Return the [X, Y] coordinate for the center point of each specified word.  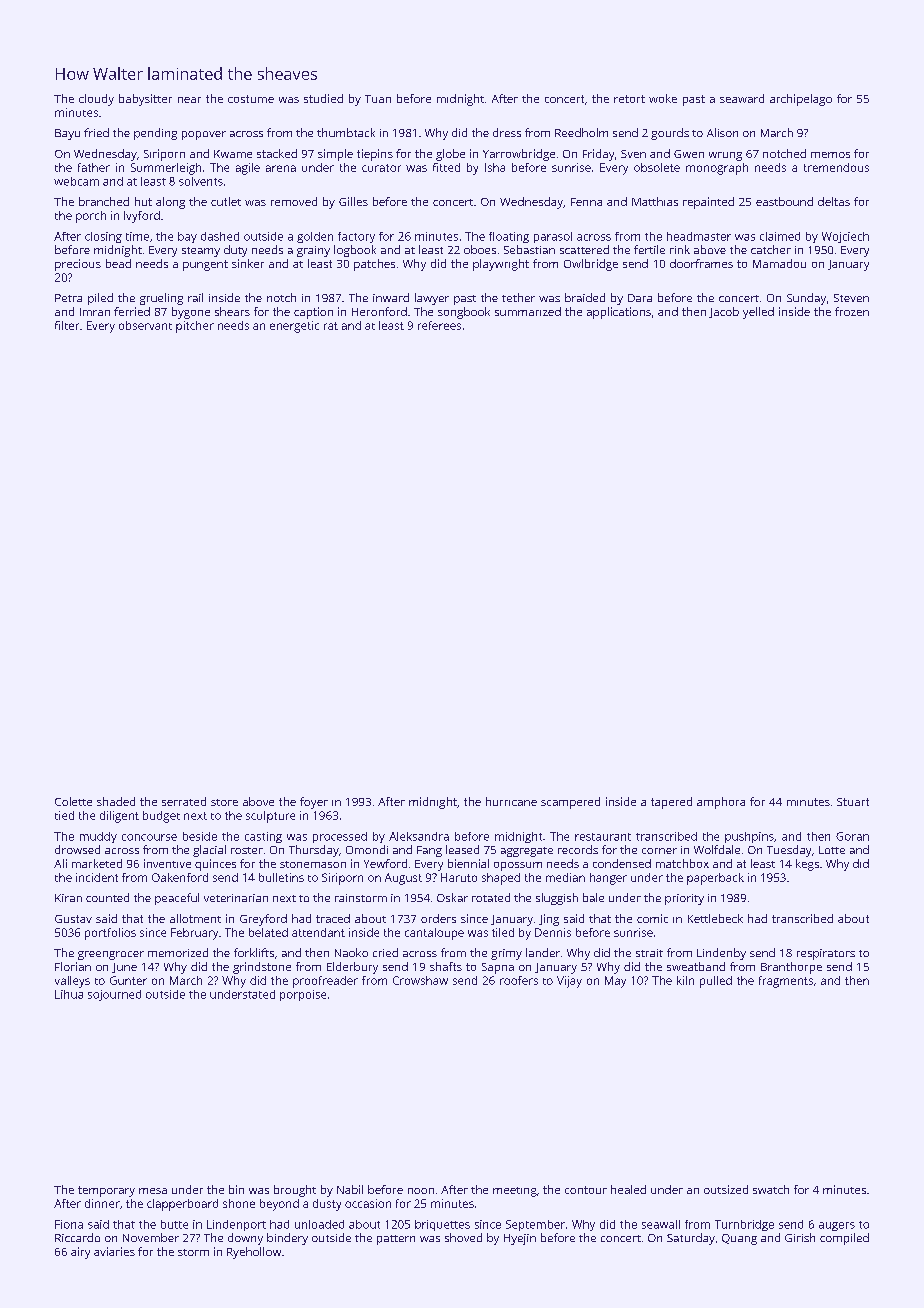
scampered [570, 803]
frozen [852, 311]
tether [518, 297]
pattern [396, 1240]
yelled [758, 313]
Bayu [67, 134]
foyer [314, 803]
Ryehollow [254, 1253]
